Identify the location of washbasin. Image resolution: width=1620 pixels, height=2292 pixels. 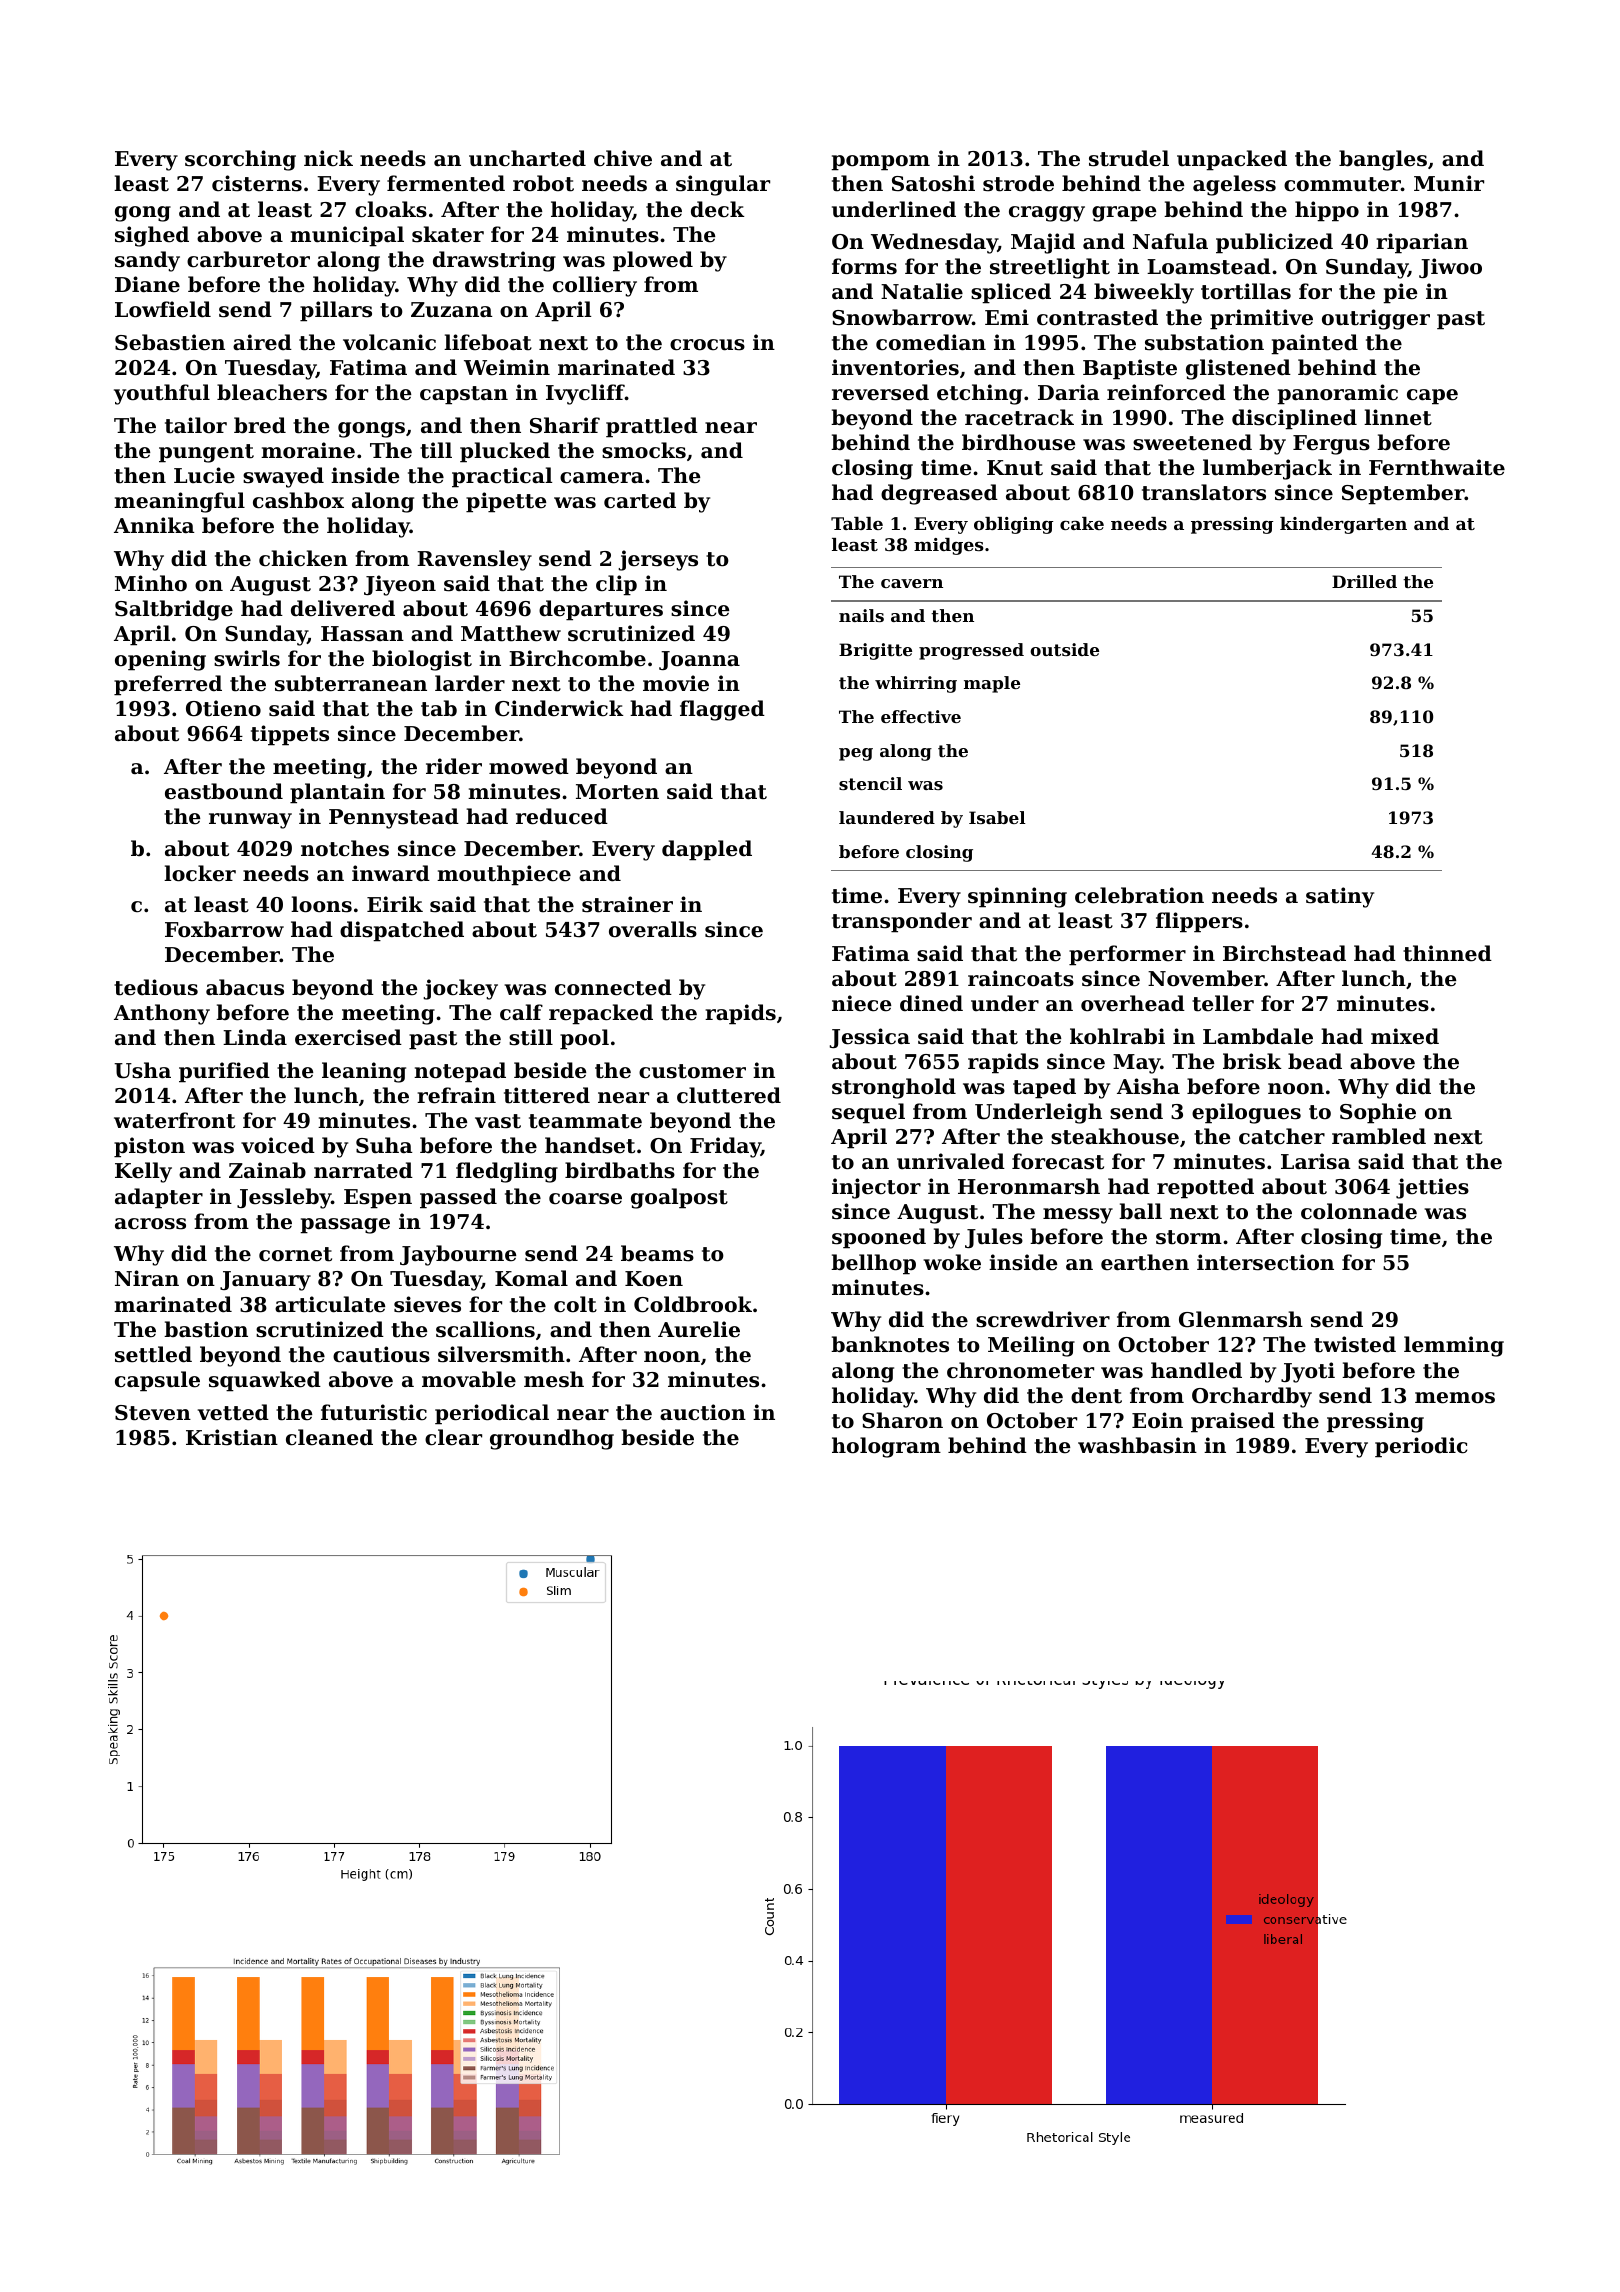
(1137, 1445).
